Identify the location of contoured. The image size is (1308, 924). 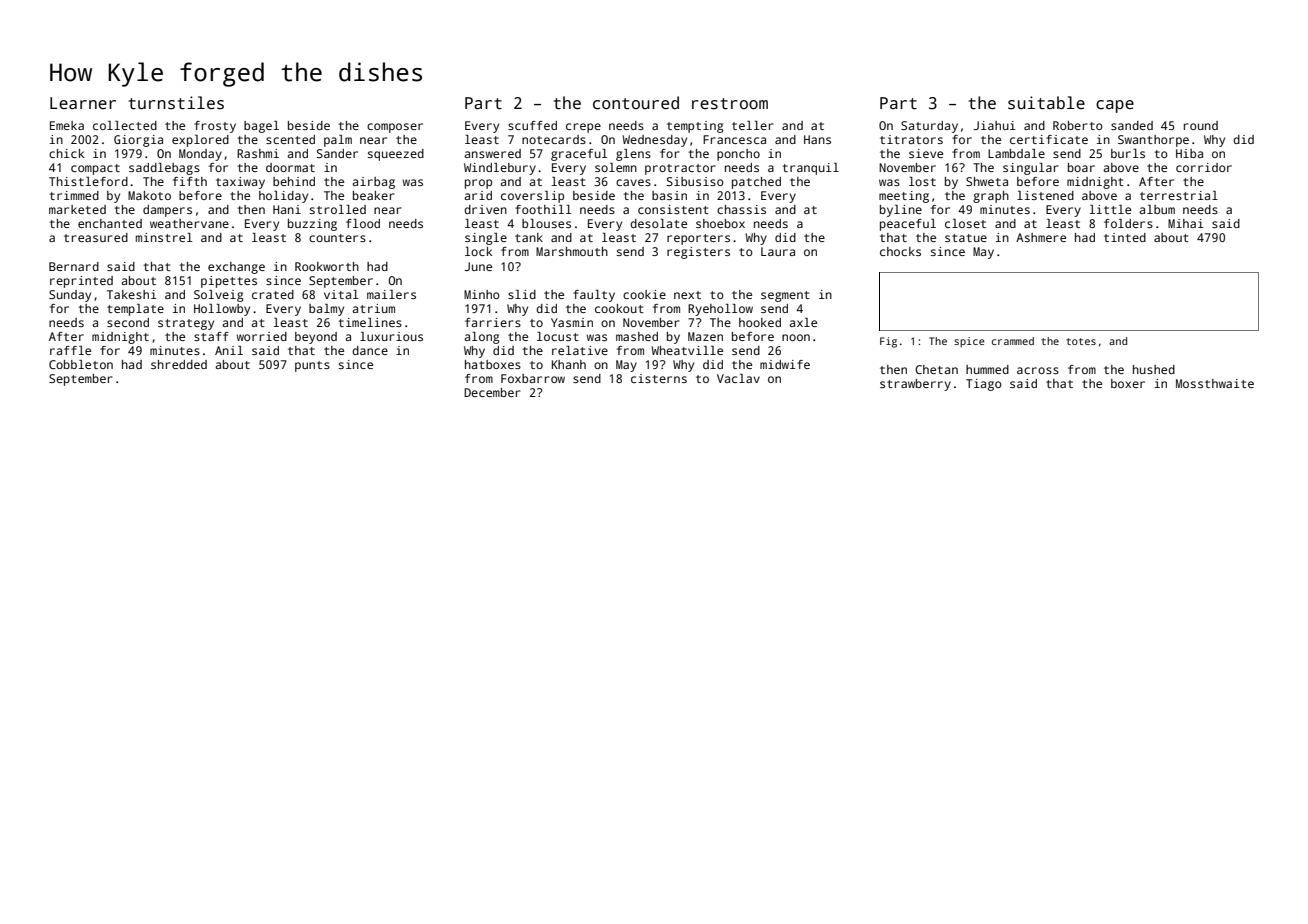
(636, 103).
